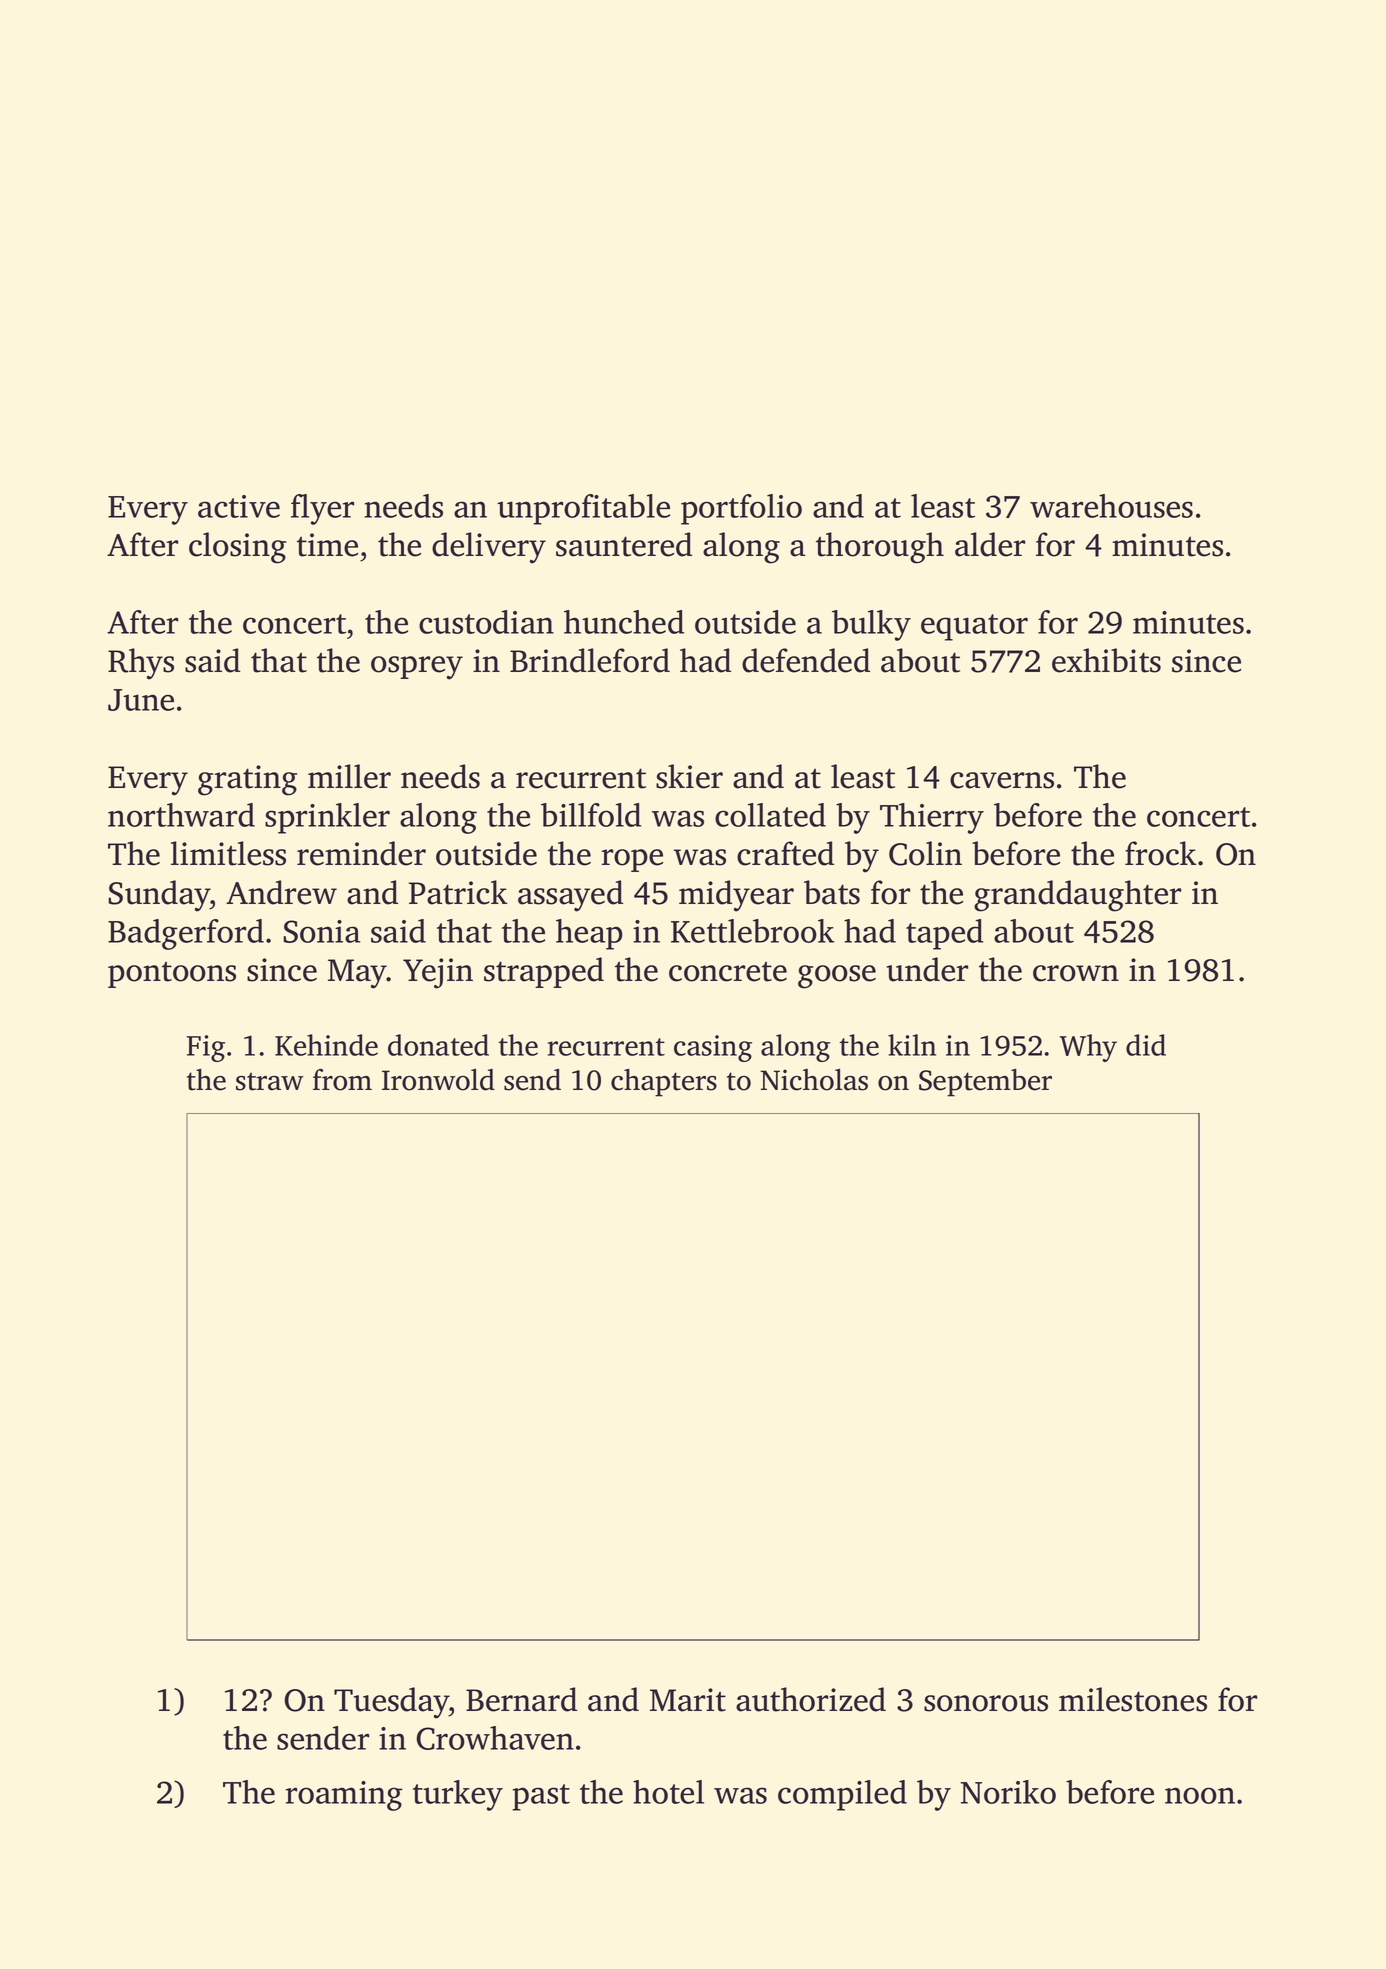  Describe the element at coordinates (624, 544) in the page. I see `sauntered` at that location.
